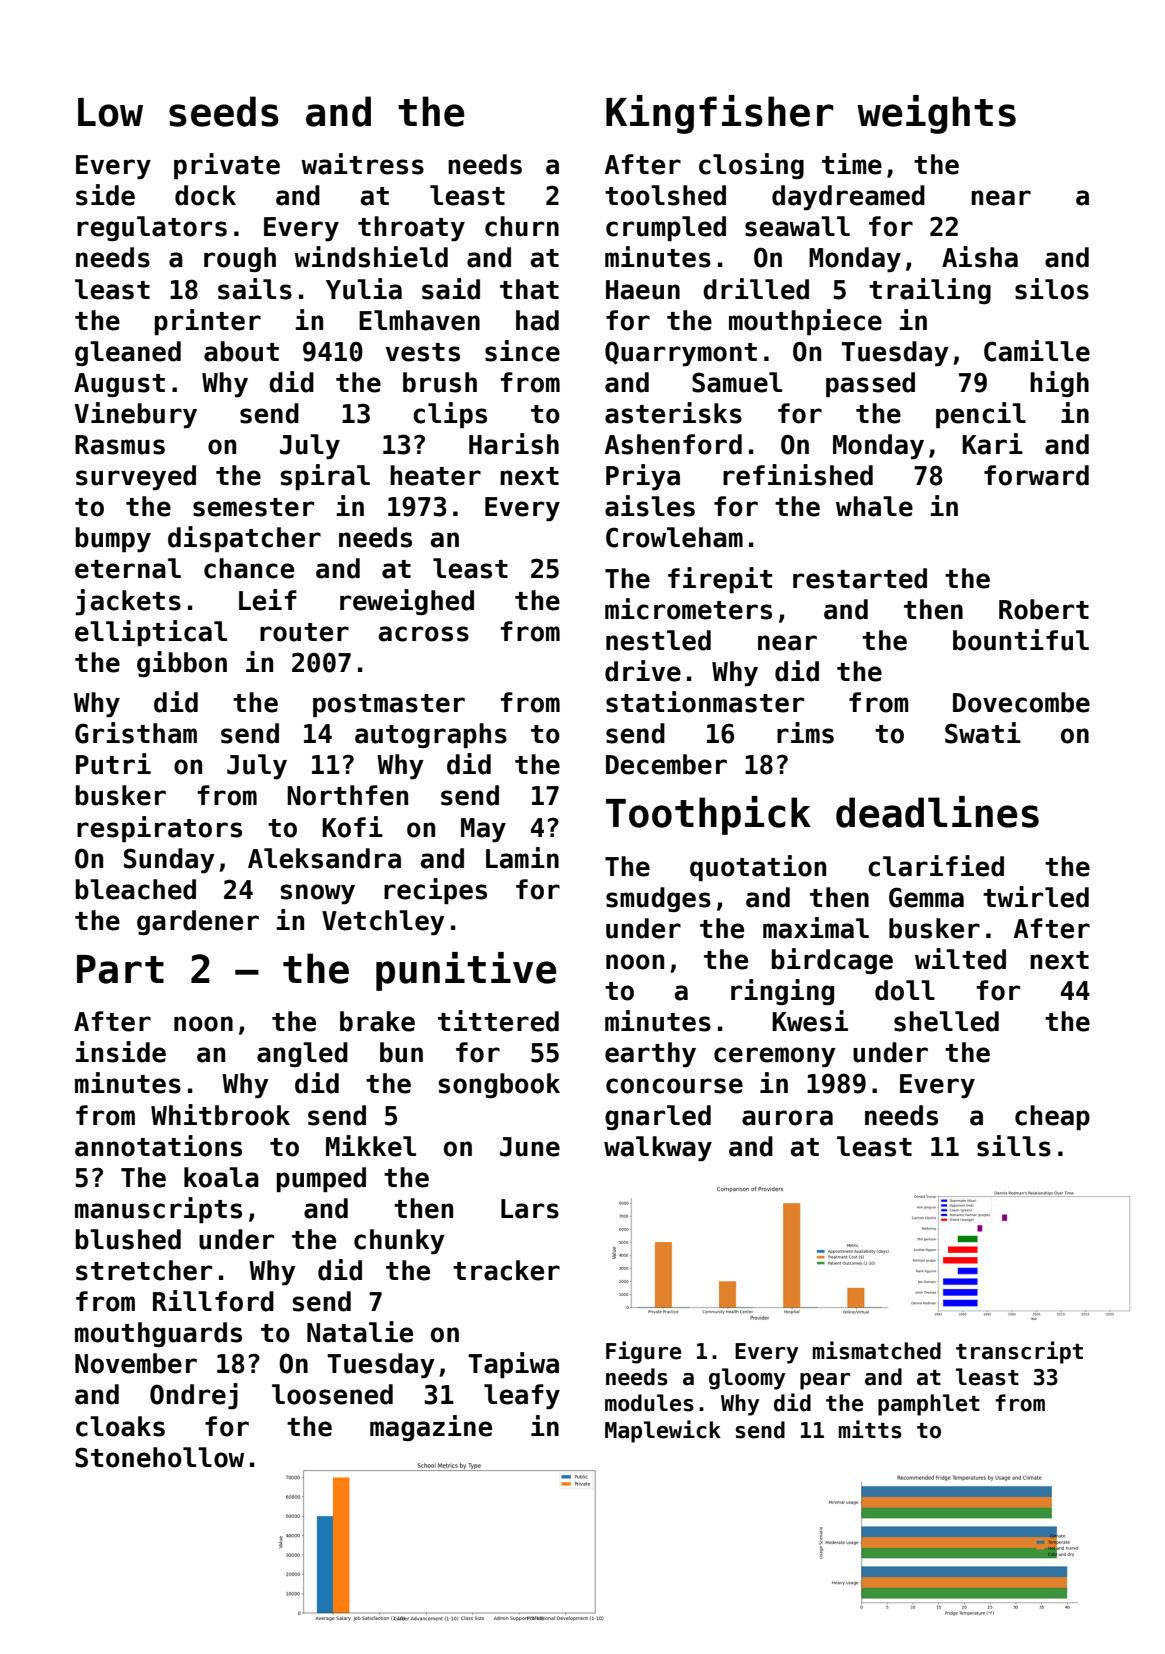 The height and width of the page is (1654, 1165). Describe the element at coordinates (1052, 1118) in the page. I see `cheap` at that location.
